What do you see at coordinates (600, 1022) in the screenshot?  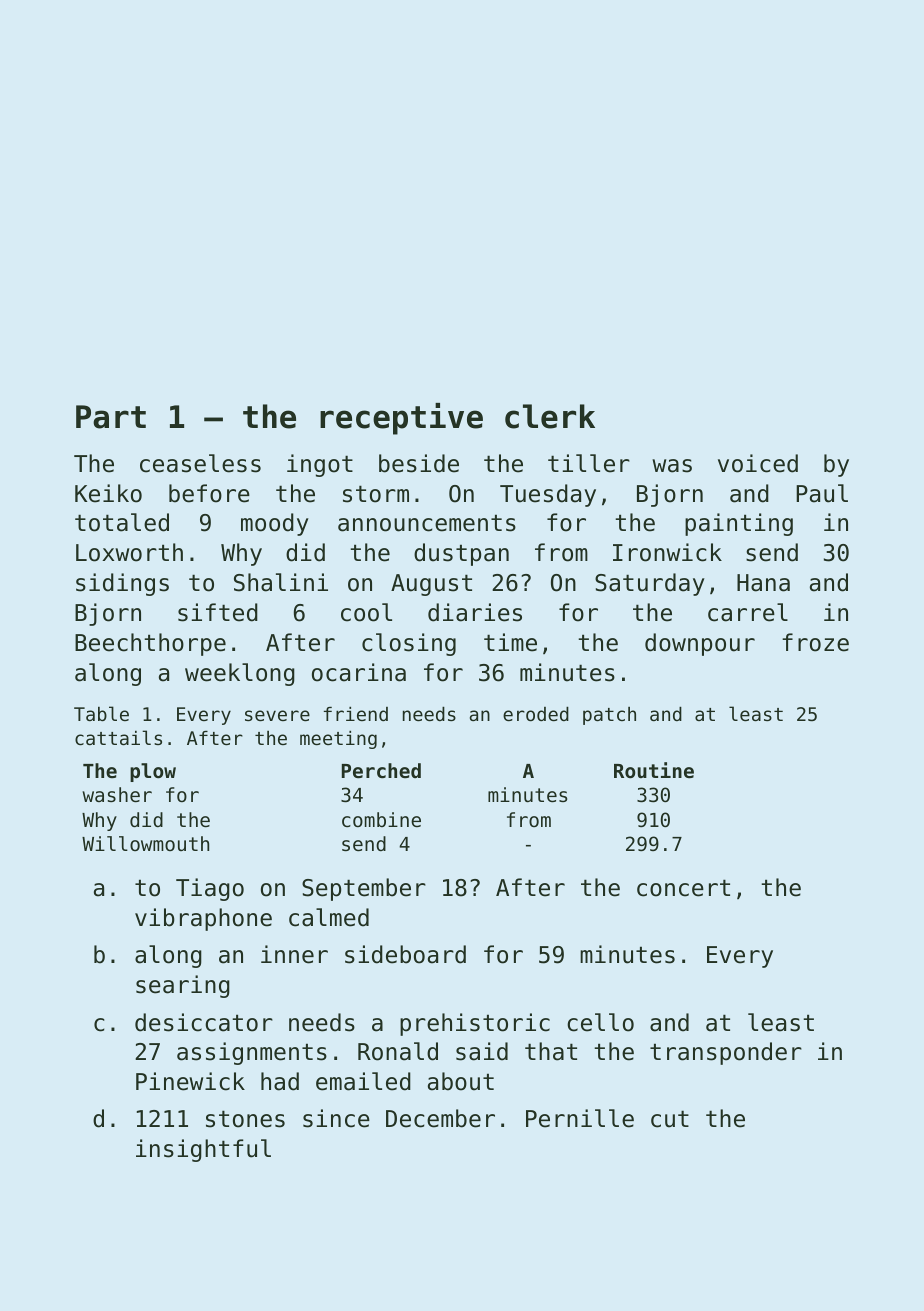 I see `cello` at bounding box center [600, 1022].
